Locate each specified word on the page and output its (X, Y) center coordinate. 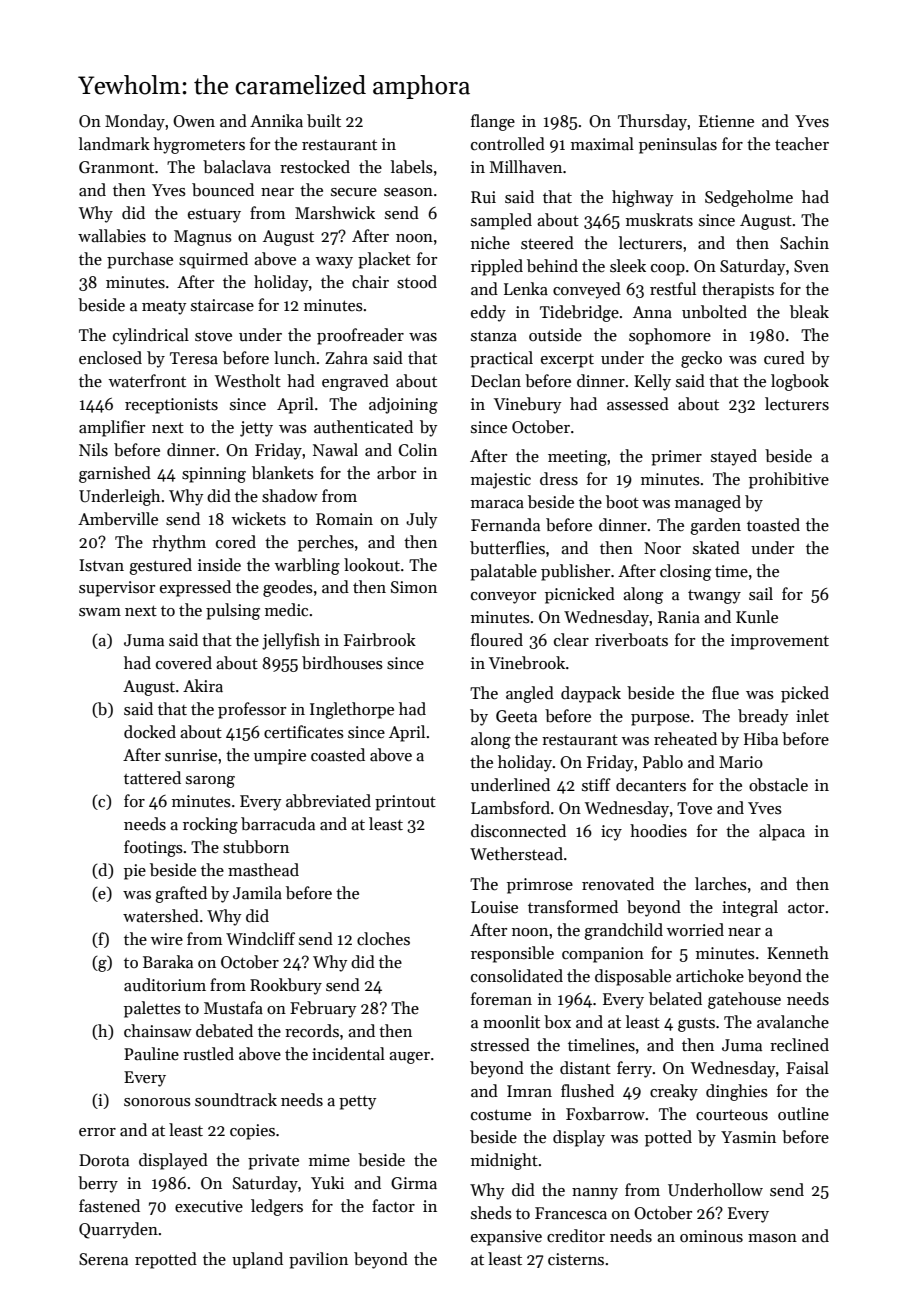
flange (493, 122)
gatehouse (744, 1000)
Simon (414, 587)
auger (409, 1058)
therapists (738, 290)
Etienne (726, 121)
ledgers (277, 1207)
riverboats (631, 640)
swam (100, 612)
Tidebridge (579, 313)
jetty (256, 429)
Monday (135, 122)
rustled (208, 1054)
